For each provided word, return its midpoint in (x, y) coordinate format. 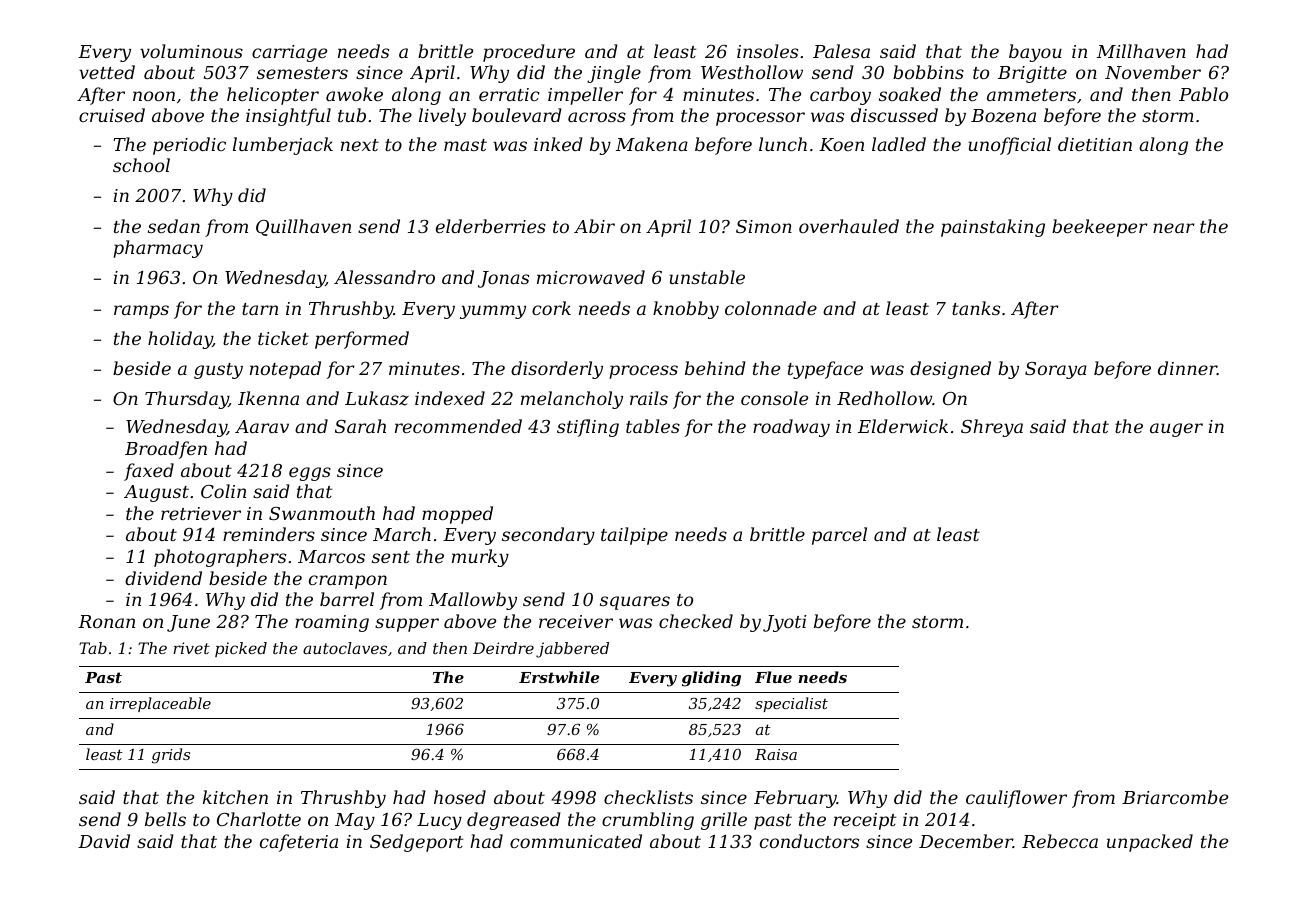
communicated (576, 841)
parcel (839, 536)
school (141, 165)
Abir (594, 226)
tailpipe (634, 536)
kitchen (235, 797)
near (1174, 228)
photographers (220, 558)
